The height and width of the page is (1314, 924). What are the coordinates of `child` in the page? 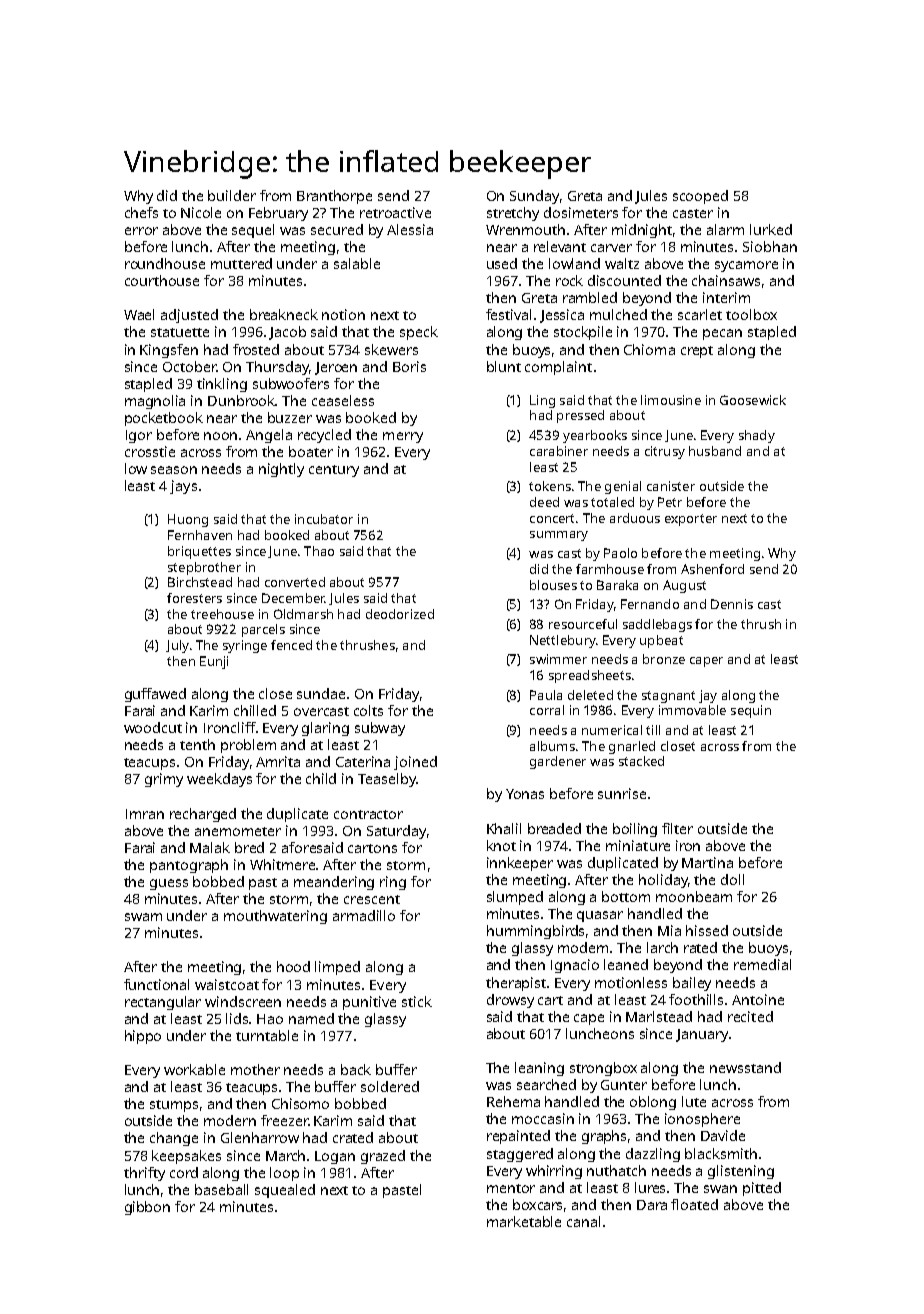 It's located at (321, 778).
